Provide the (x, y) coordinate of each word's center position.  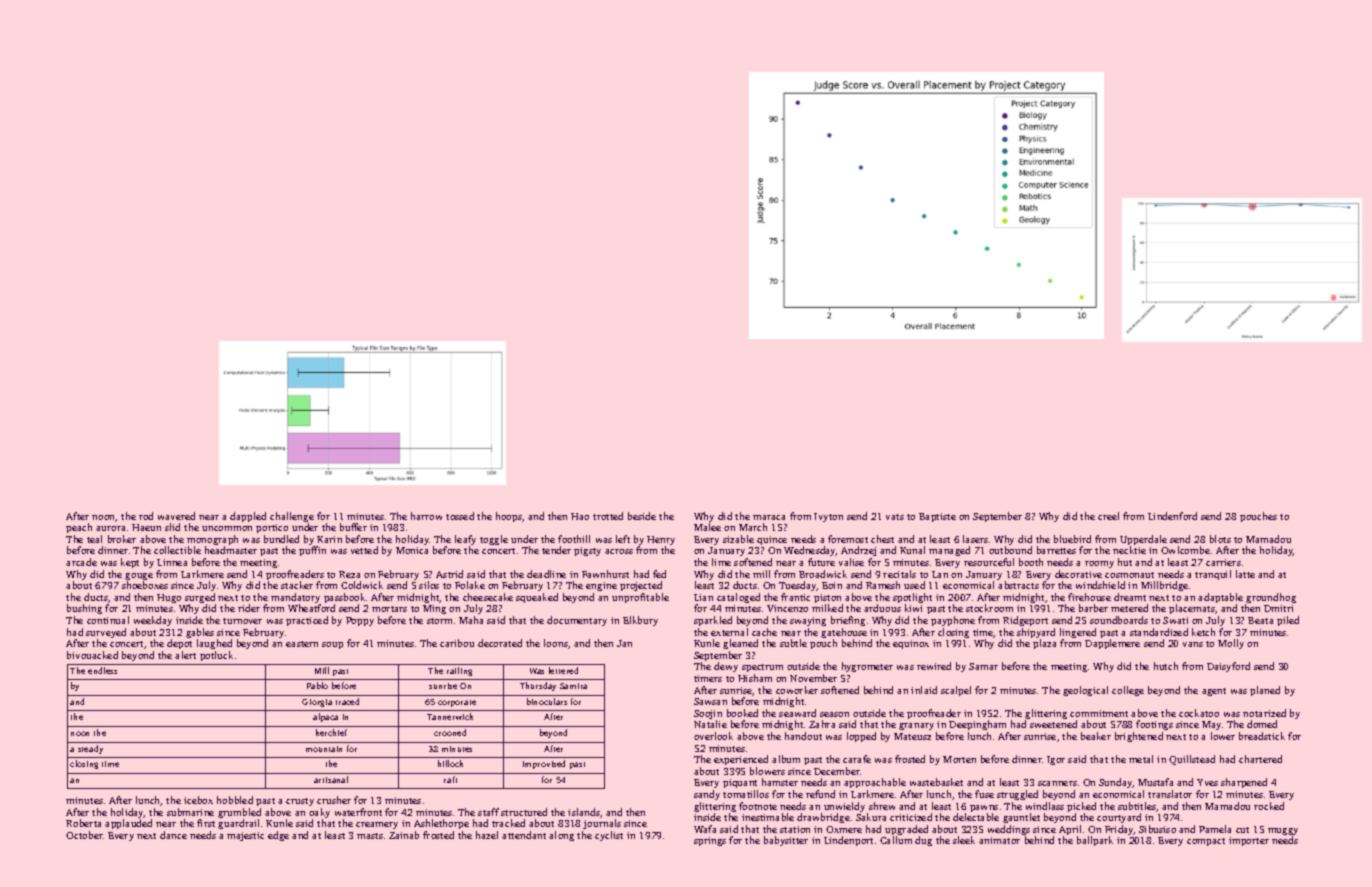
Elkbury (640, 621)
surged (200, 598)
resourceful (989, 562)
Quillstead (1192, 760)
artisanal (331, 779)
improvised (544, 764)
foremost (848, 539)
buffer (353, 527)
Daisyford (1228, 667)
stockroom (989, 608)
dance (173, 835)
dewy (726, 667)
